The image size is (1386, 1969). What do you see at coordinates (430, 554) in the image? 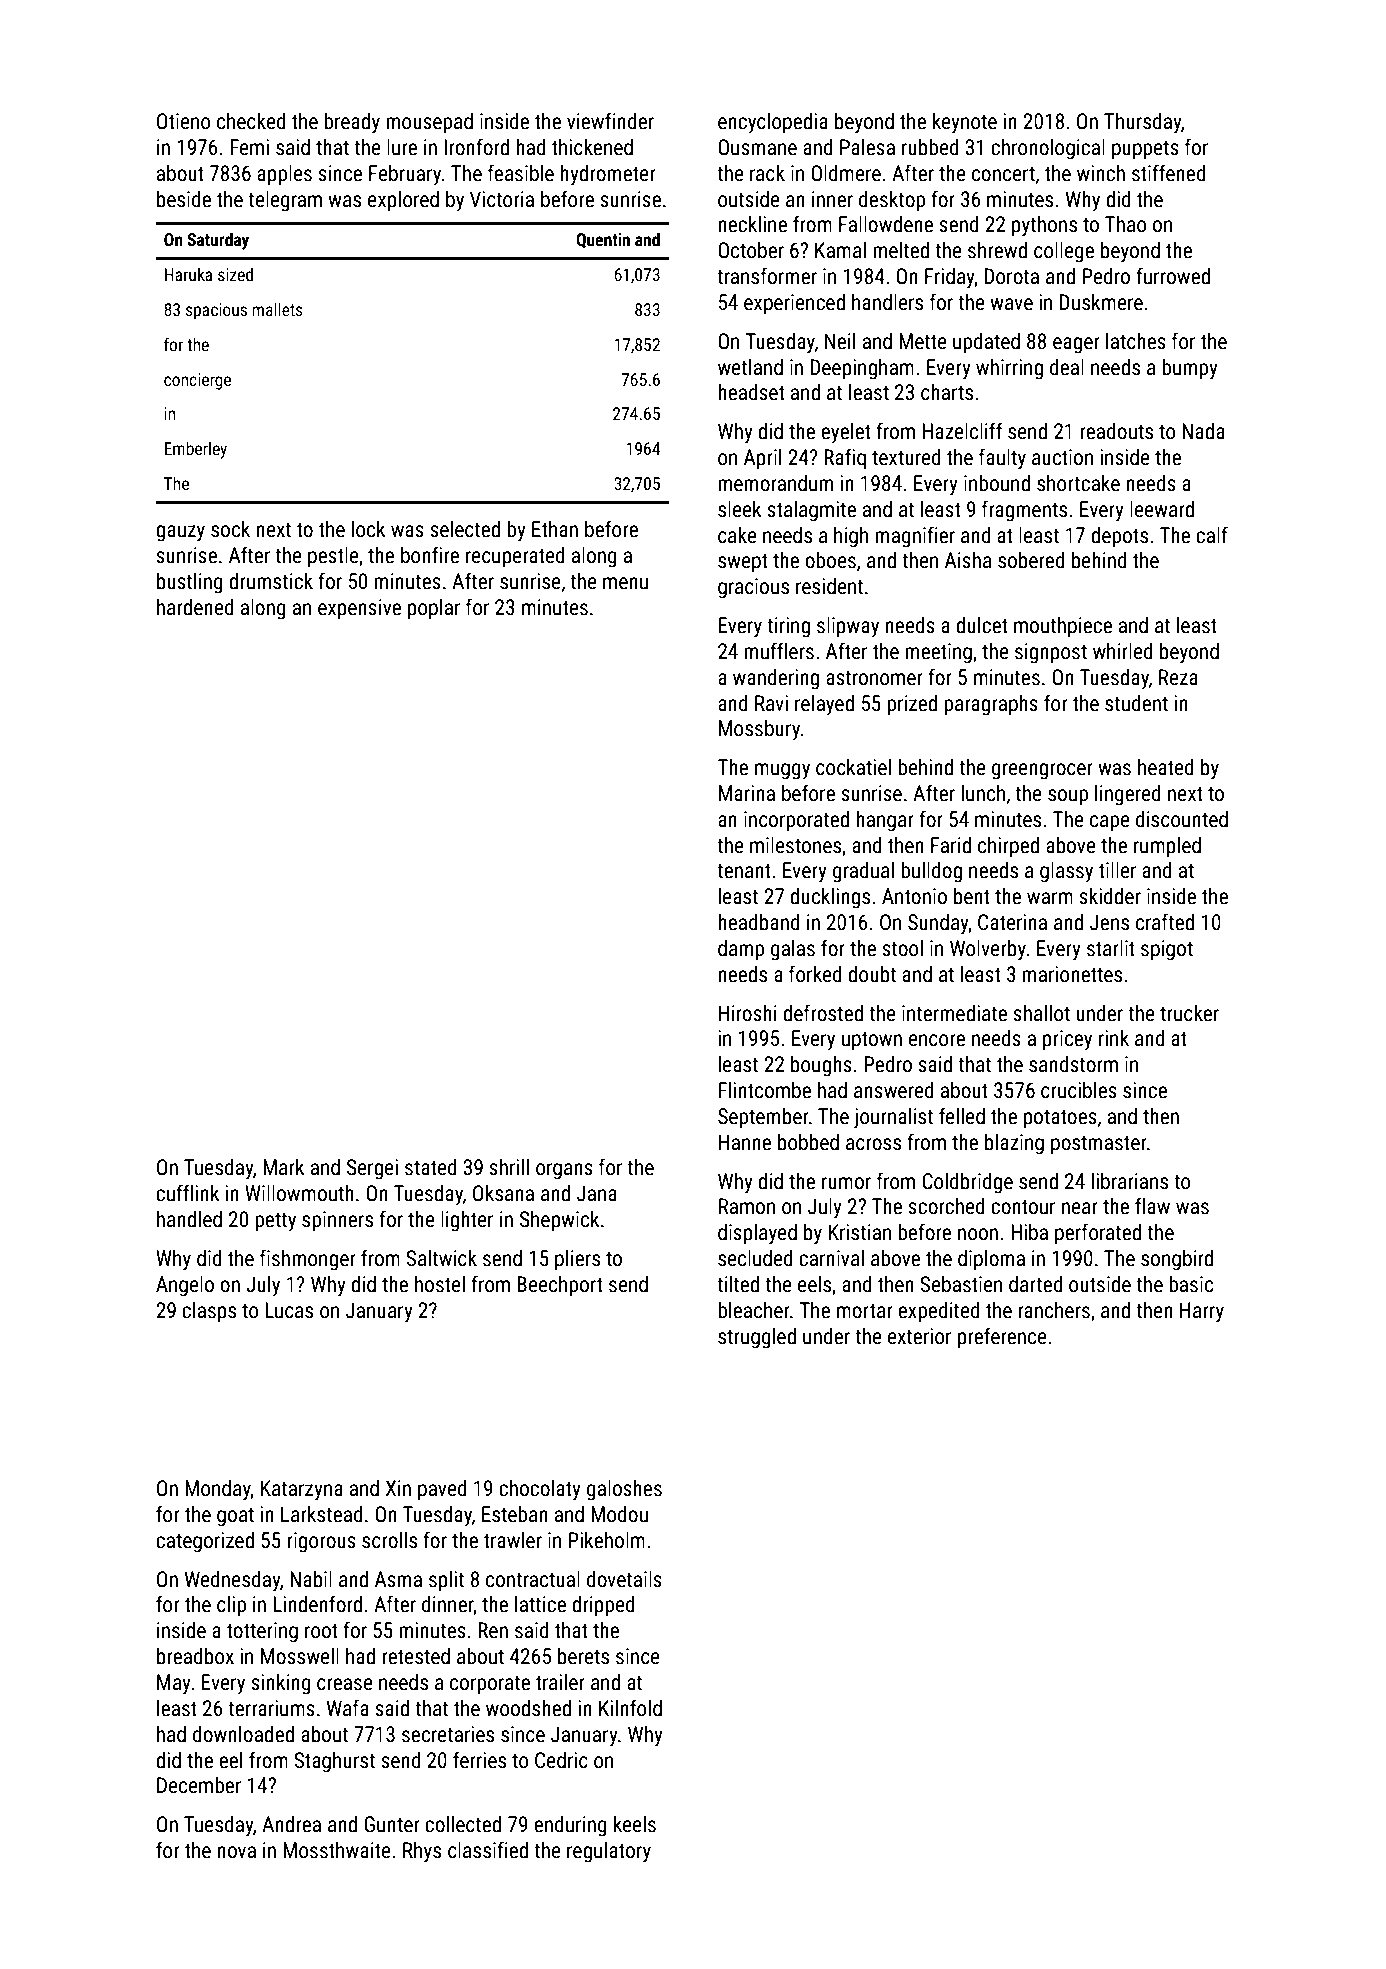
I see `bonfire` at bounding box center [430, 554].
